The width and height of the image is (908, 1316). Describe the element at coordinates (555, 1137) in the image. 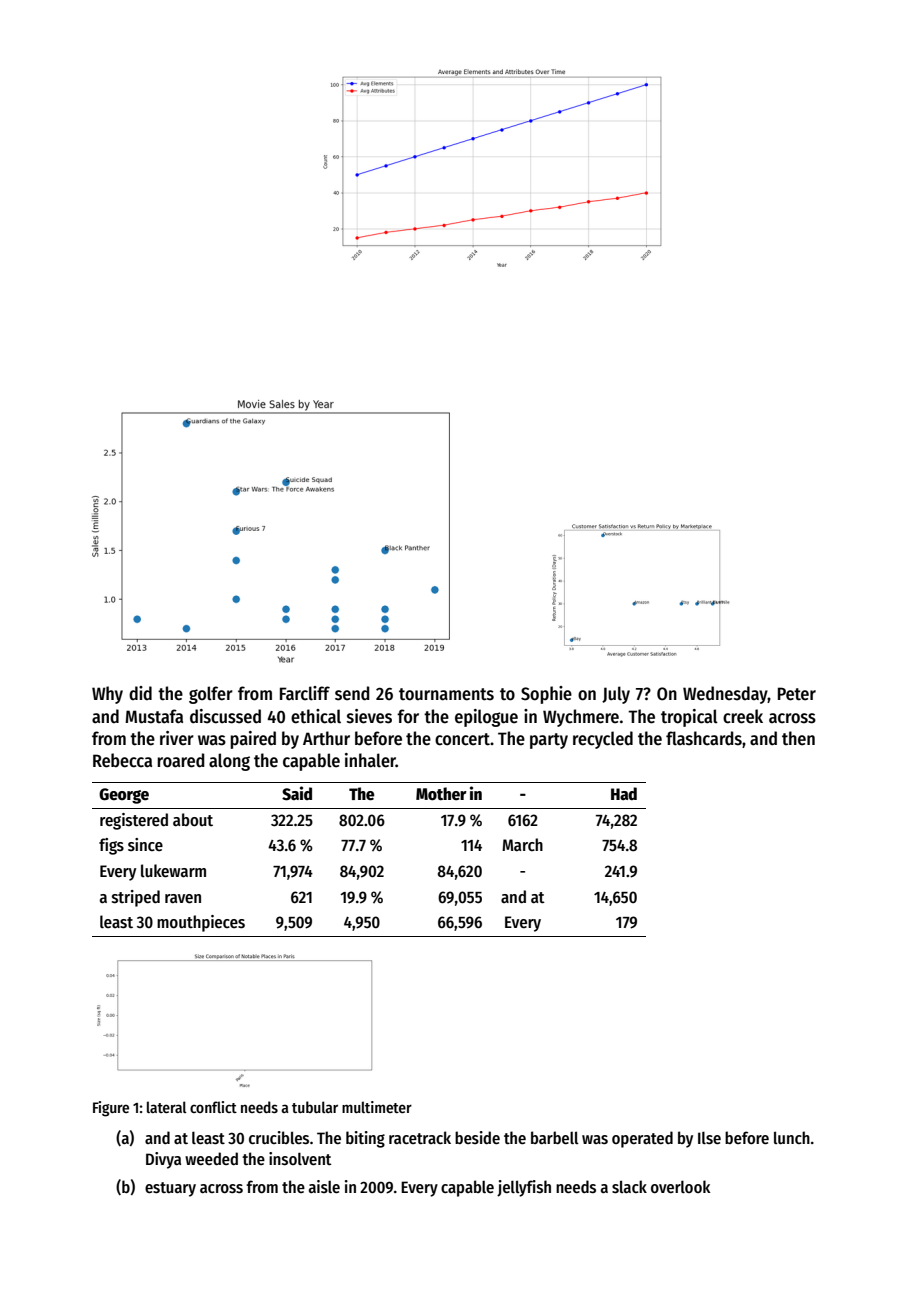

I see `barbell` at that location.
